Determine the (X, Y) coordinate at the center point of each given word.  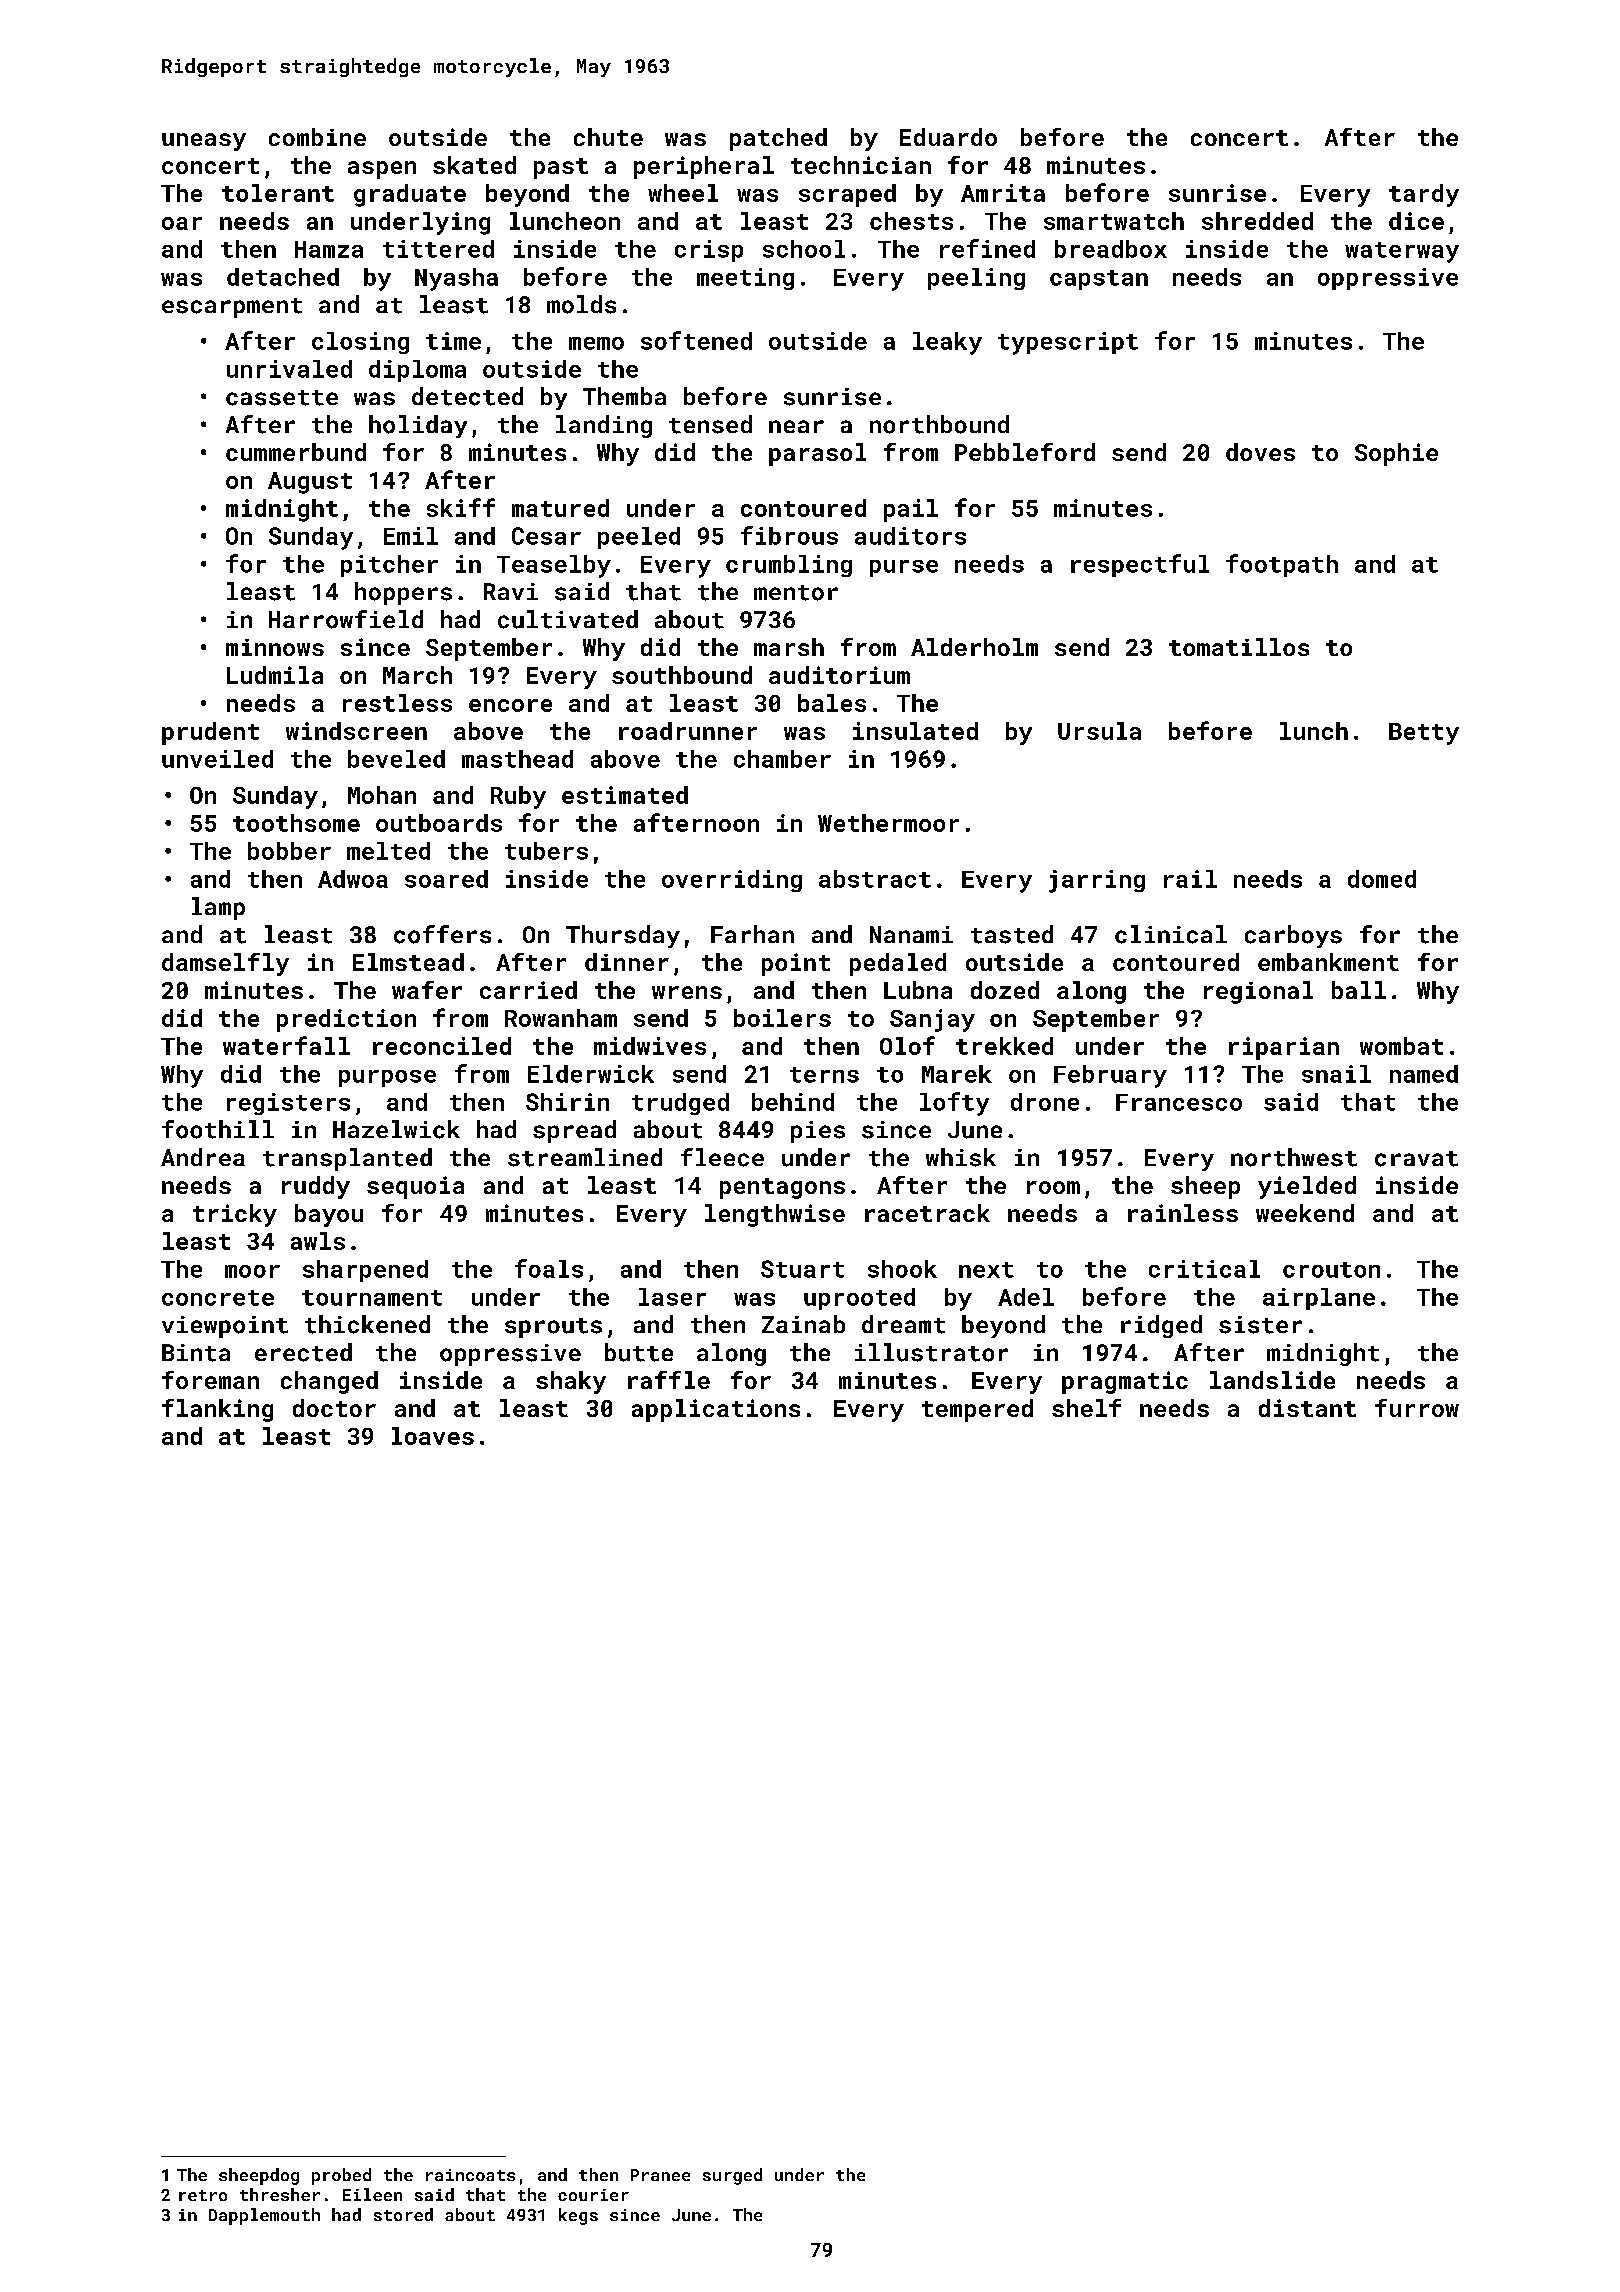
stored (403, 2214)
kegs (578, 2216)
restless (397, 703)
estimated (625, 795)
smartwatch (1114, 221)
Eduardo (948, 137)
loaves (433, 1436)
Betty (1424, 734)
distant (1307, 1408)
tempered (977, 1410)
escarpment (232, 308)
